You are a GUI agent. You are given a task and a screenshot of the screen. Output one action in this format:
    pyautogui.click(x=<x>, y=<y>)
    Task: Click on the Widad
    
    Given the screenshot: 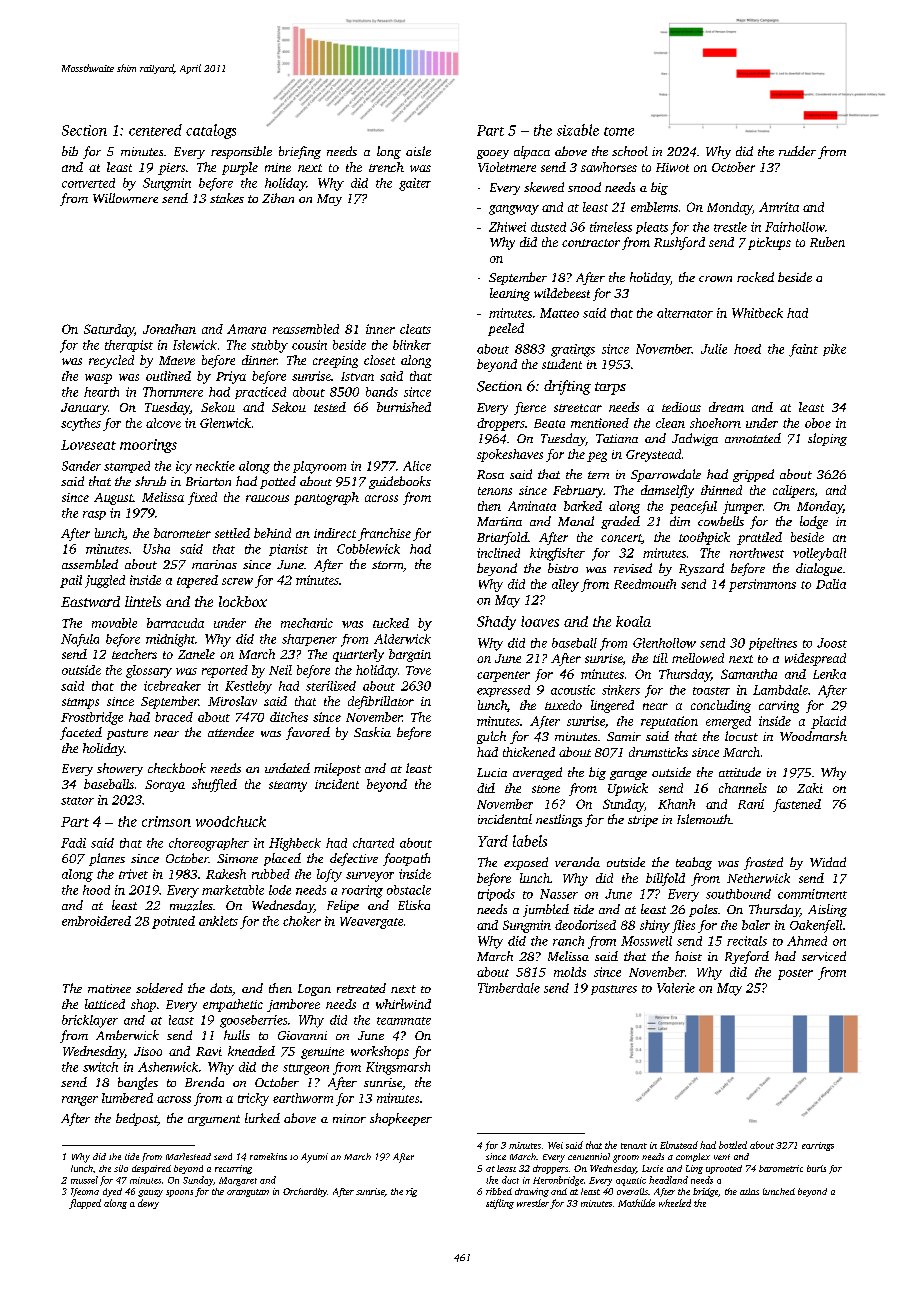 What is the action you would take?
    pyautogui.click(x=828, y=862)
